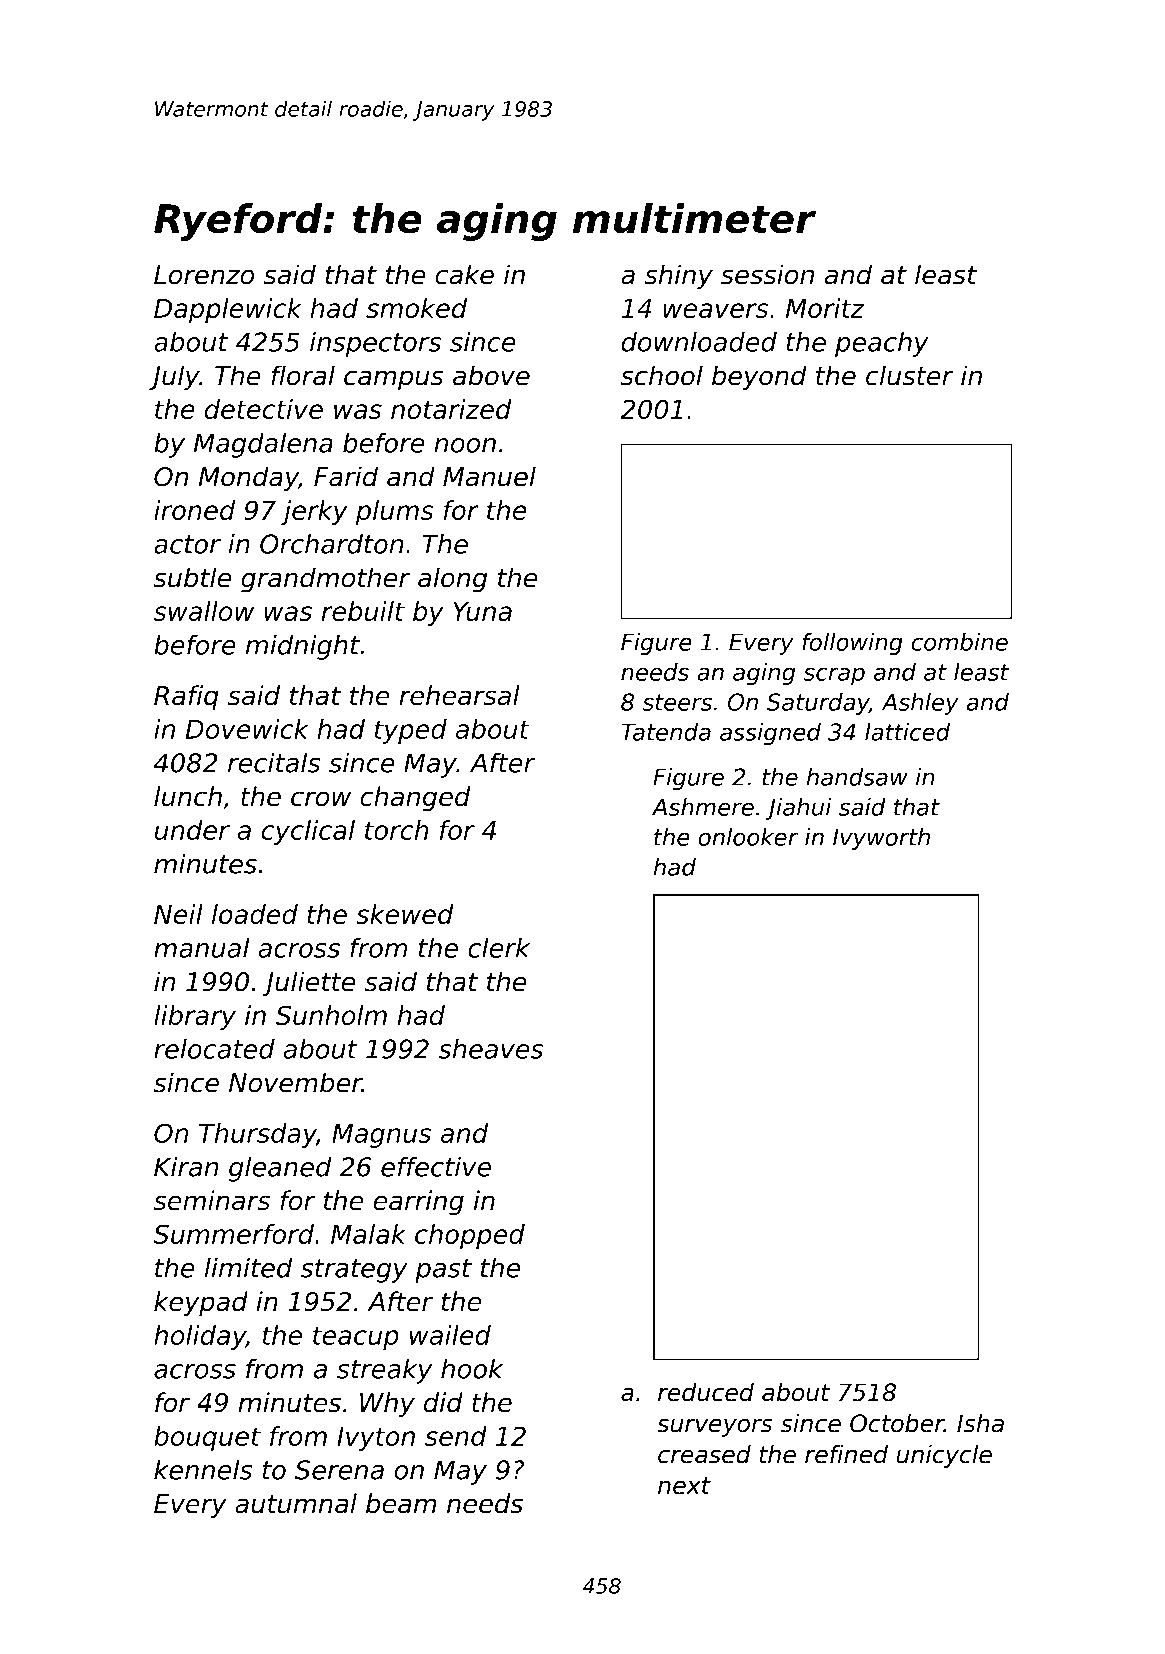 The height and width of the image is (1654, 1165). What do you see at coordinates (679, 277) in the image?
I see `shiny` at bounding box center [679, 277].
